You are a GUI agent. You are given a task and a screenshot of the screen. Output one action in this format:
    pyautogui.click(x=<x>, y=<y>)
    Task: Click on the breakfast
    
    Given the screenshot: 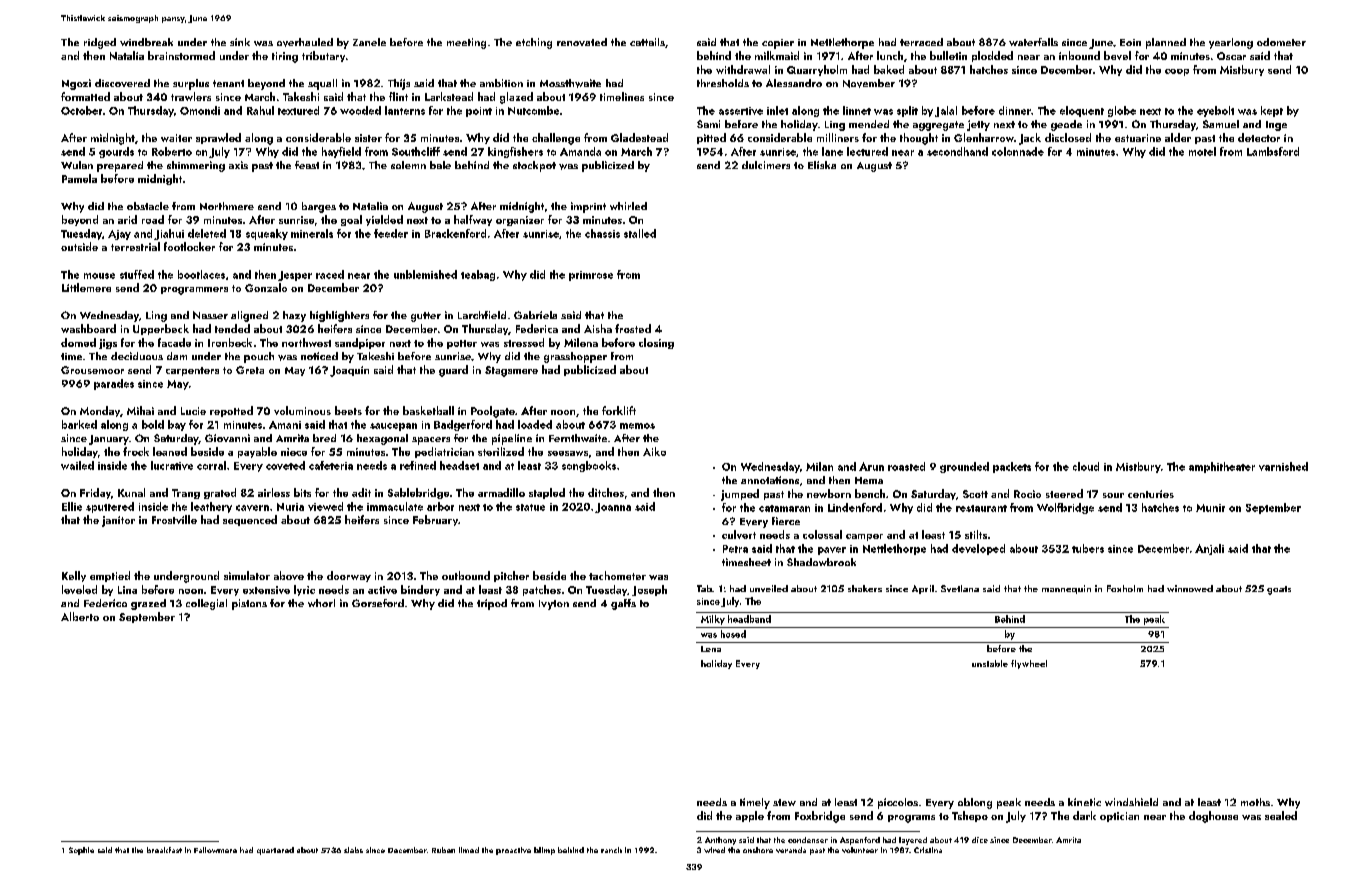 What is the action you would take?
    pyautogui.click(x=164, y=850)
